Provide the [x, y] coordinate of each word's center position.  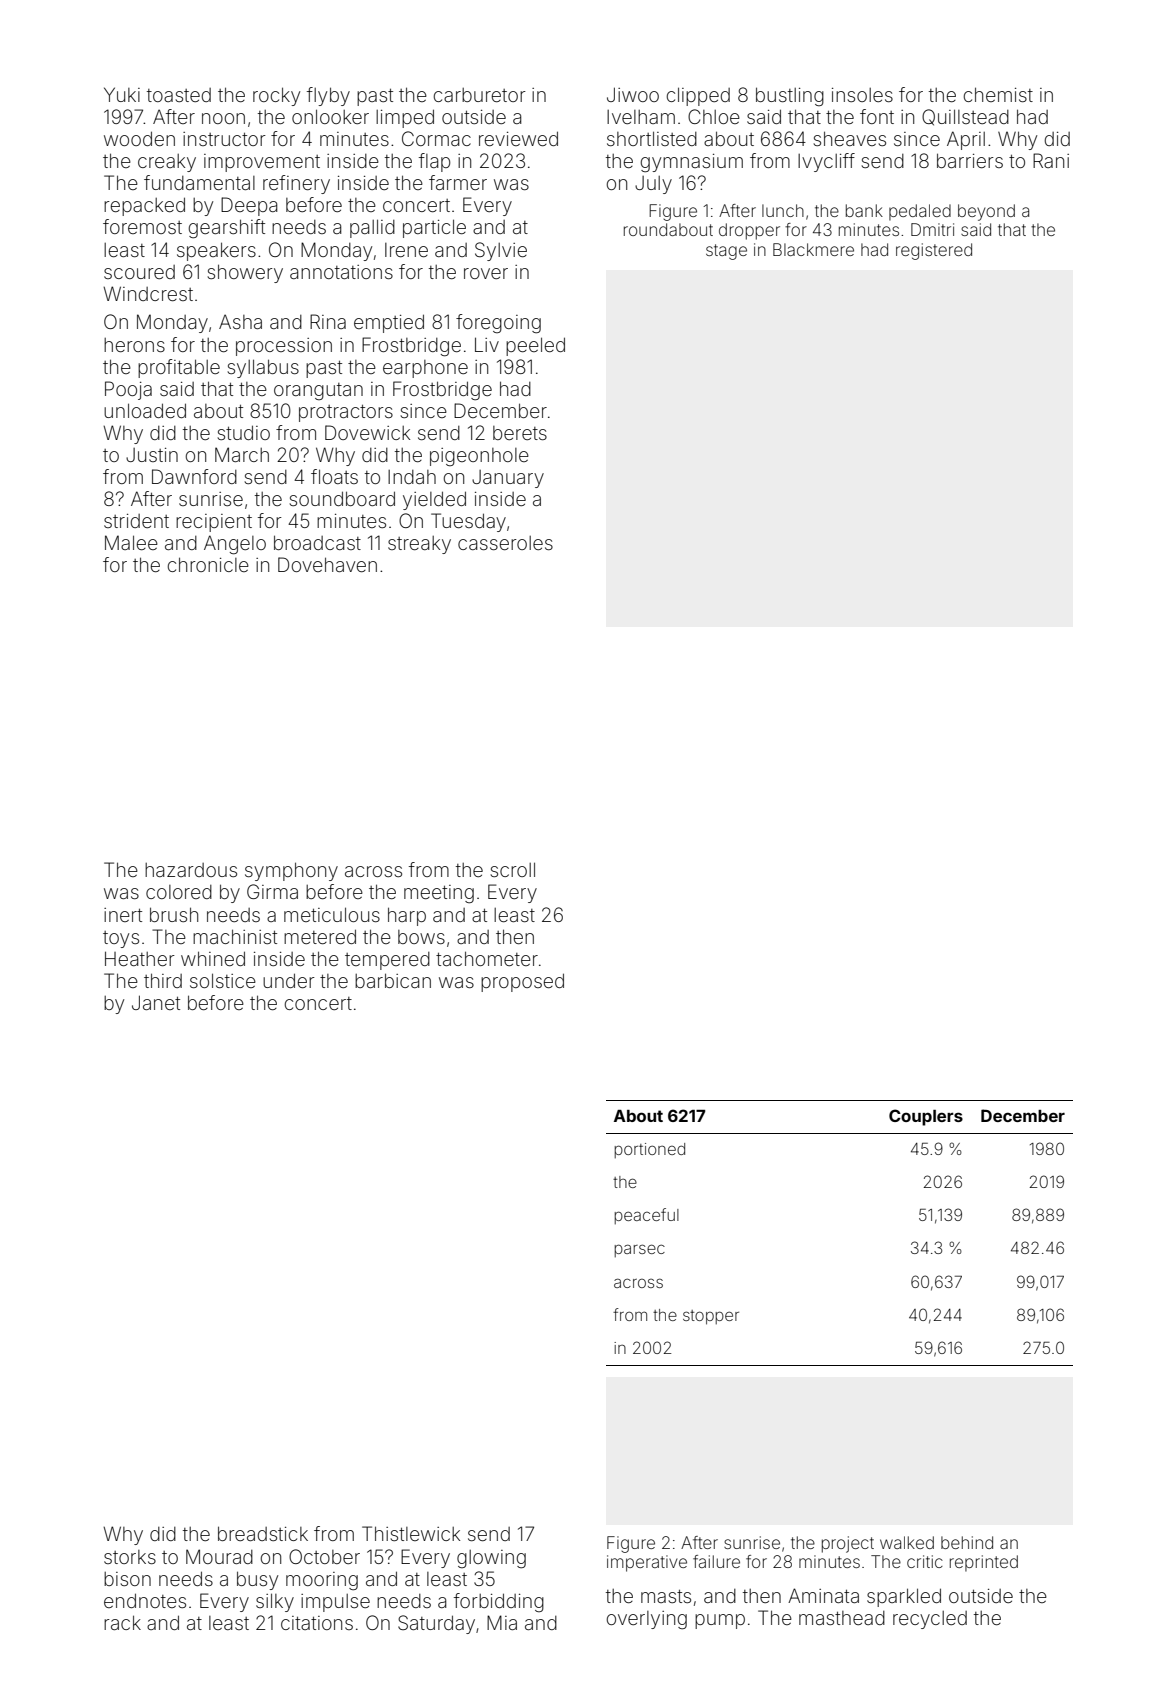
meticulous [332, 914]
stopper [711, 1317]
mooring [322, 1581]
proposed [522, 982]
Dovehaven [327, 564]
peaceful [646, 1216]
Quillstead [965, 117]
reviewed [518, 138]
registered [934, 251]
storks [130, 1557]
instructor [224, 139]
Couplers [926, 1117]
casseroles [505, 543]
